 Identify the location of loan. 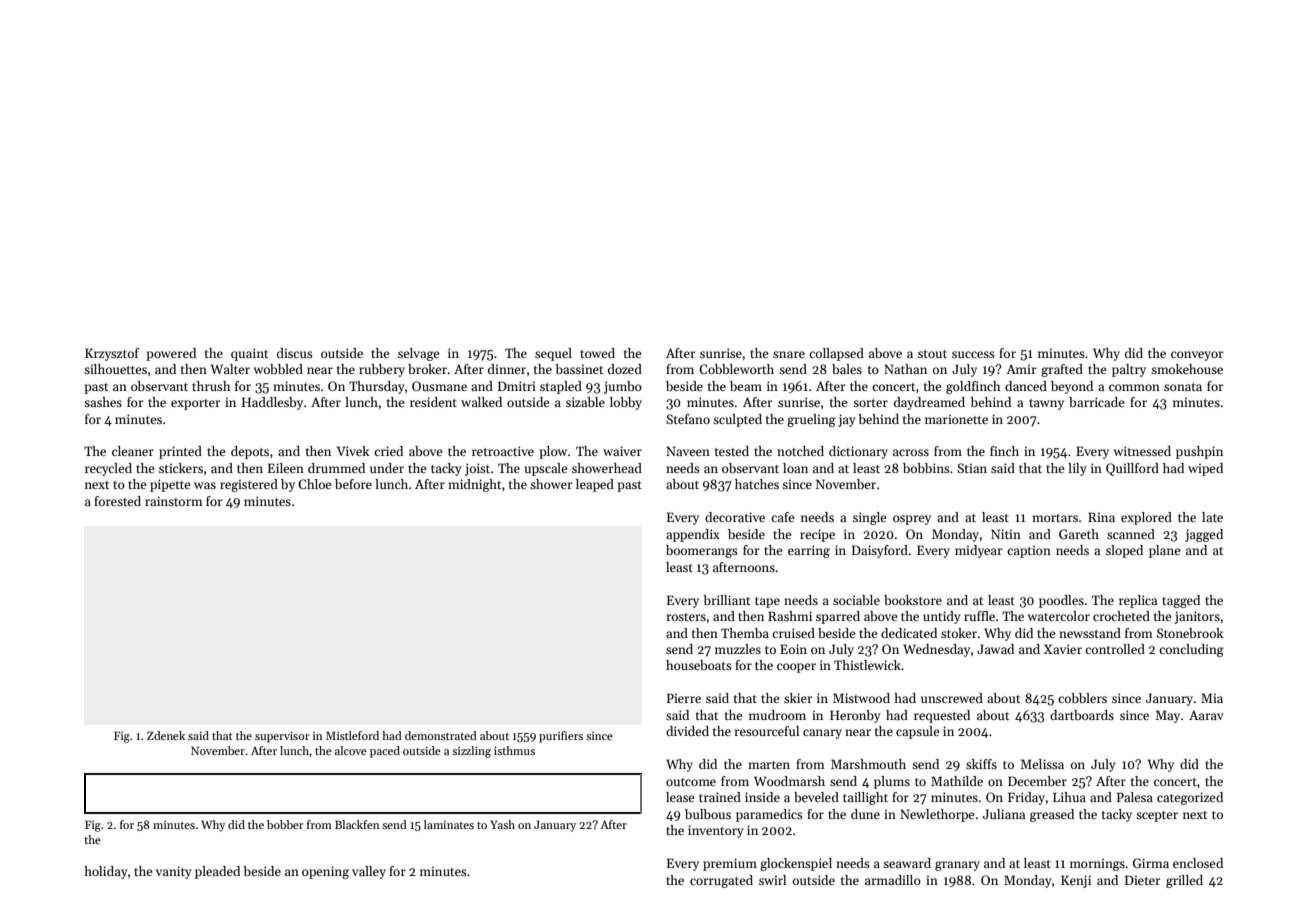
(795, 468).
